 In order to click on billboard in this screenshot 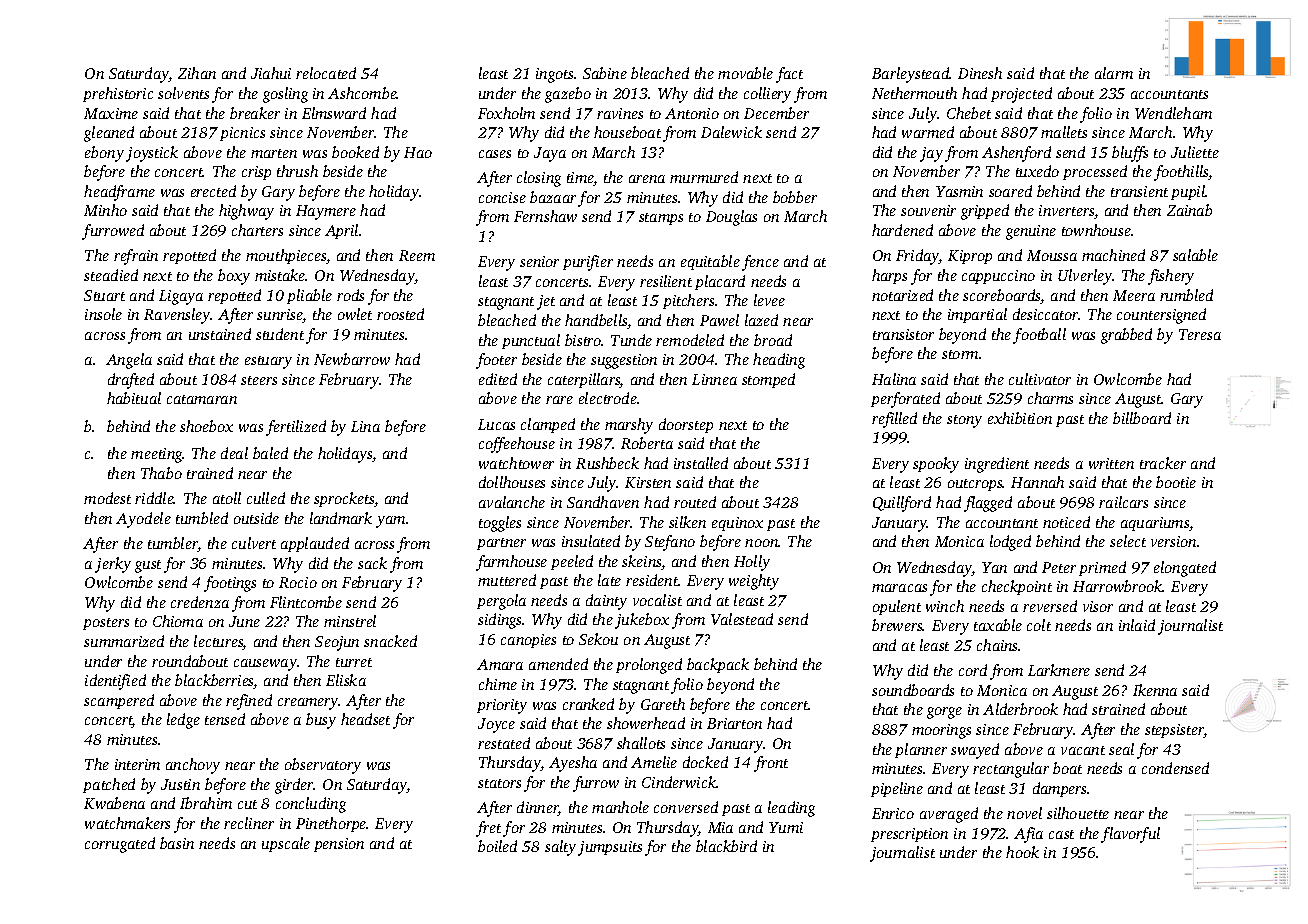, I will do `click(1142, 418)`.
